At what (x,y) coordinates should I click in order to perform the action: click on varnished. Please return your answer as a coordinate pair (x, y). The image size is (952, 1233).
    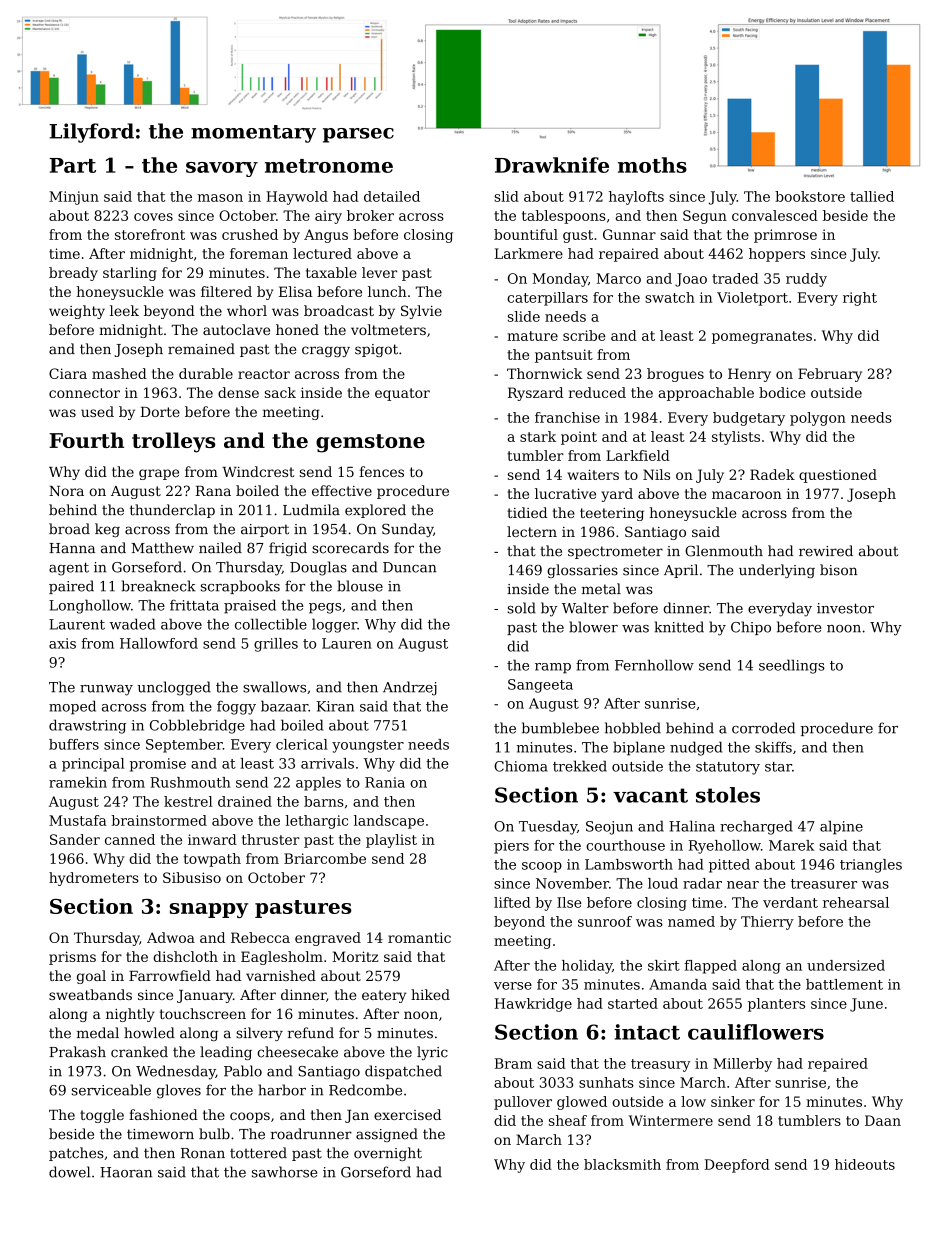
    Looking at the image, I should click on (281, 975).
